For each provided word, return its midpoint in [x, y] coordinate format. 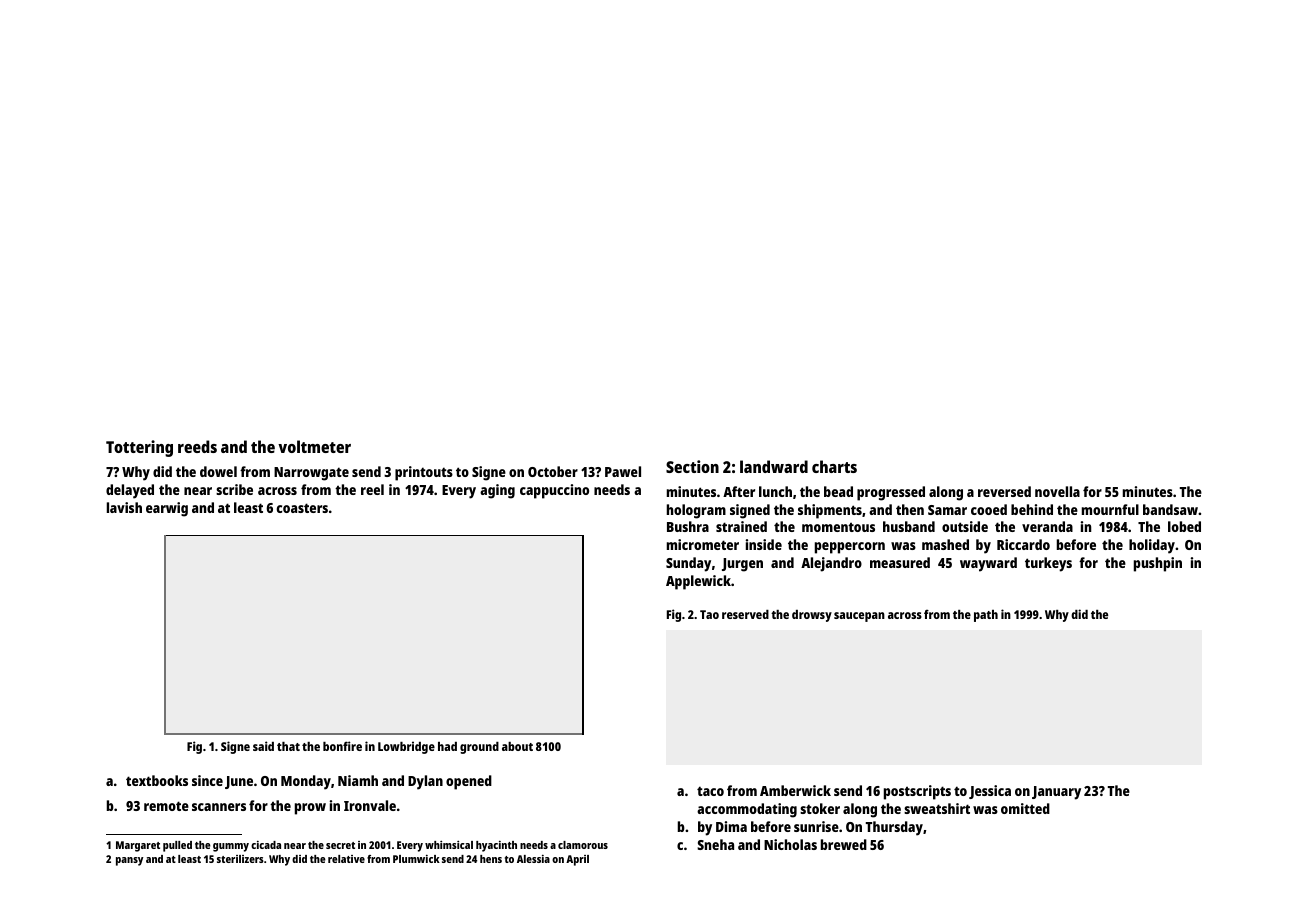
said [263, 746]
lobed [1184, 526]
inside [764, 544]
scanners [219, 807]
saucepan [859, 617]
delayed [130, 491]
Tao [709, 614]
